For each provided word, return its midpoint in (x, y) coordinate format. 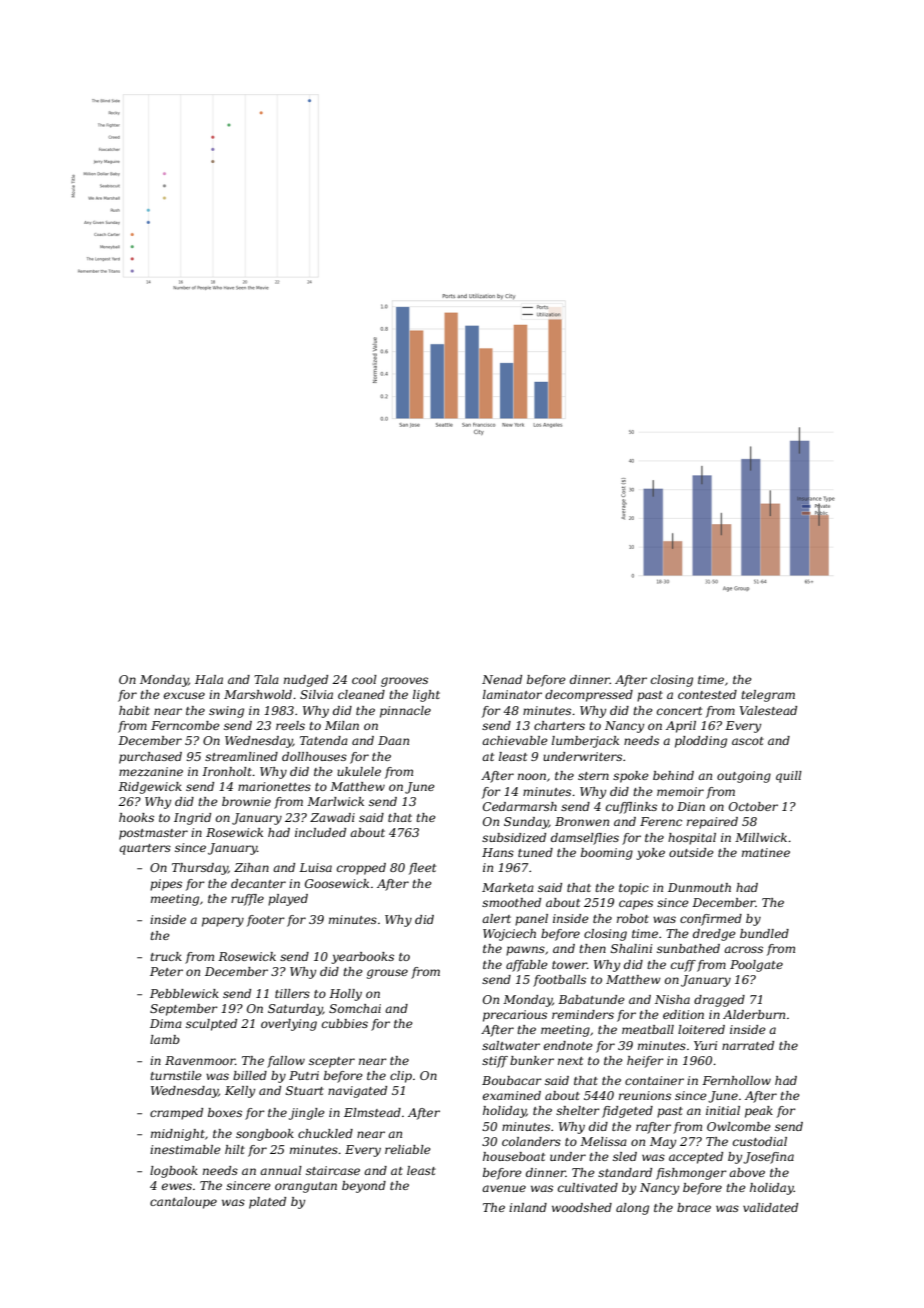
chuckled (325, 1133)
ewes (177, 1186)
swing (226, 712)
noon (532, 776)
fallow (286, 1062)
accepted (696, 1158)
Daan (393, 740)
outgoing (744, 777)
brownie (246, 801)
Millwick (761, 837)
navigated (357, 1092)
